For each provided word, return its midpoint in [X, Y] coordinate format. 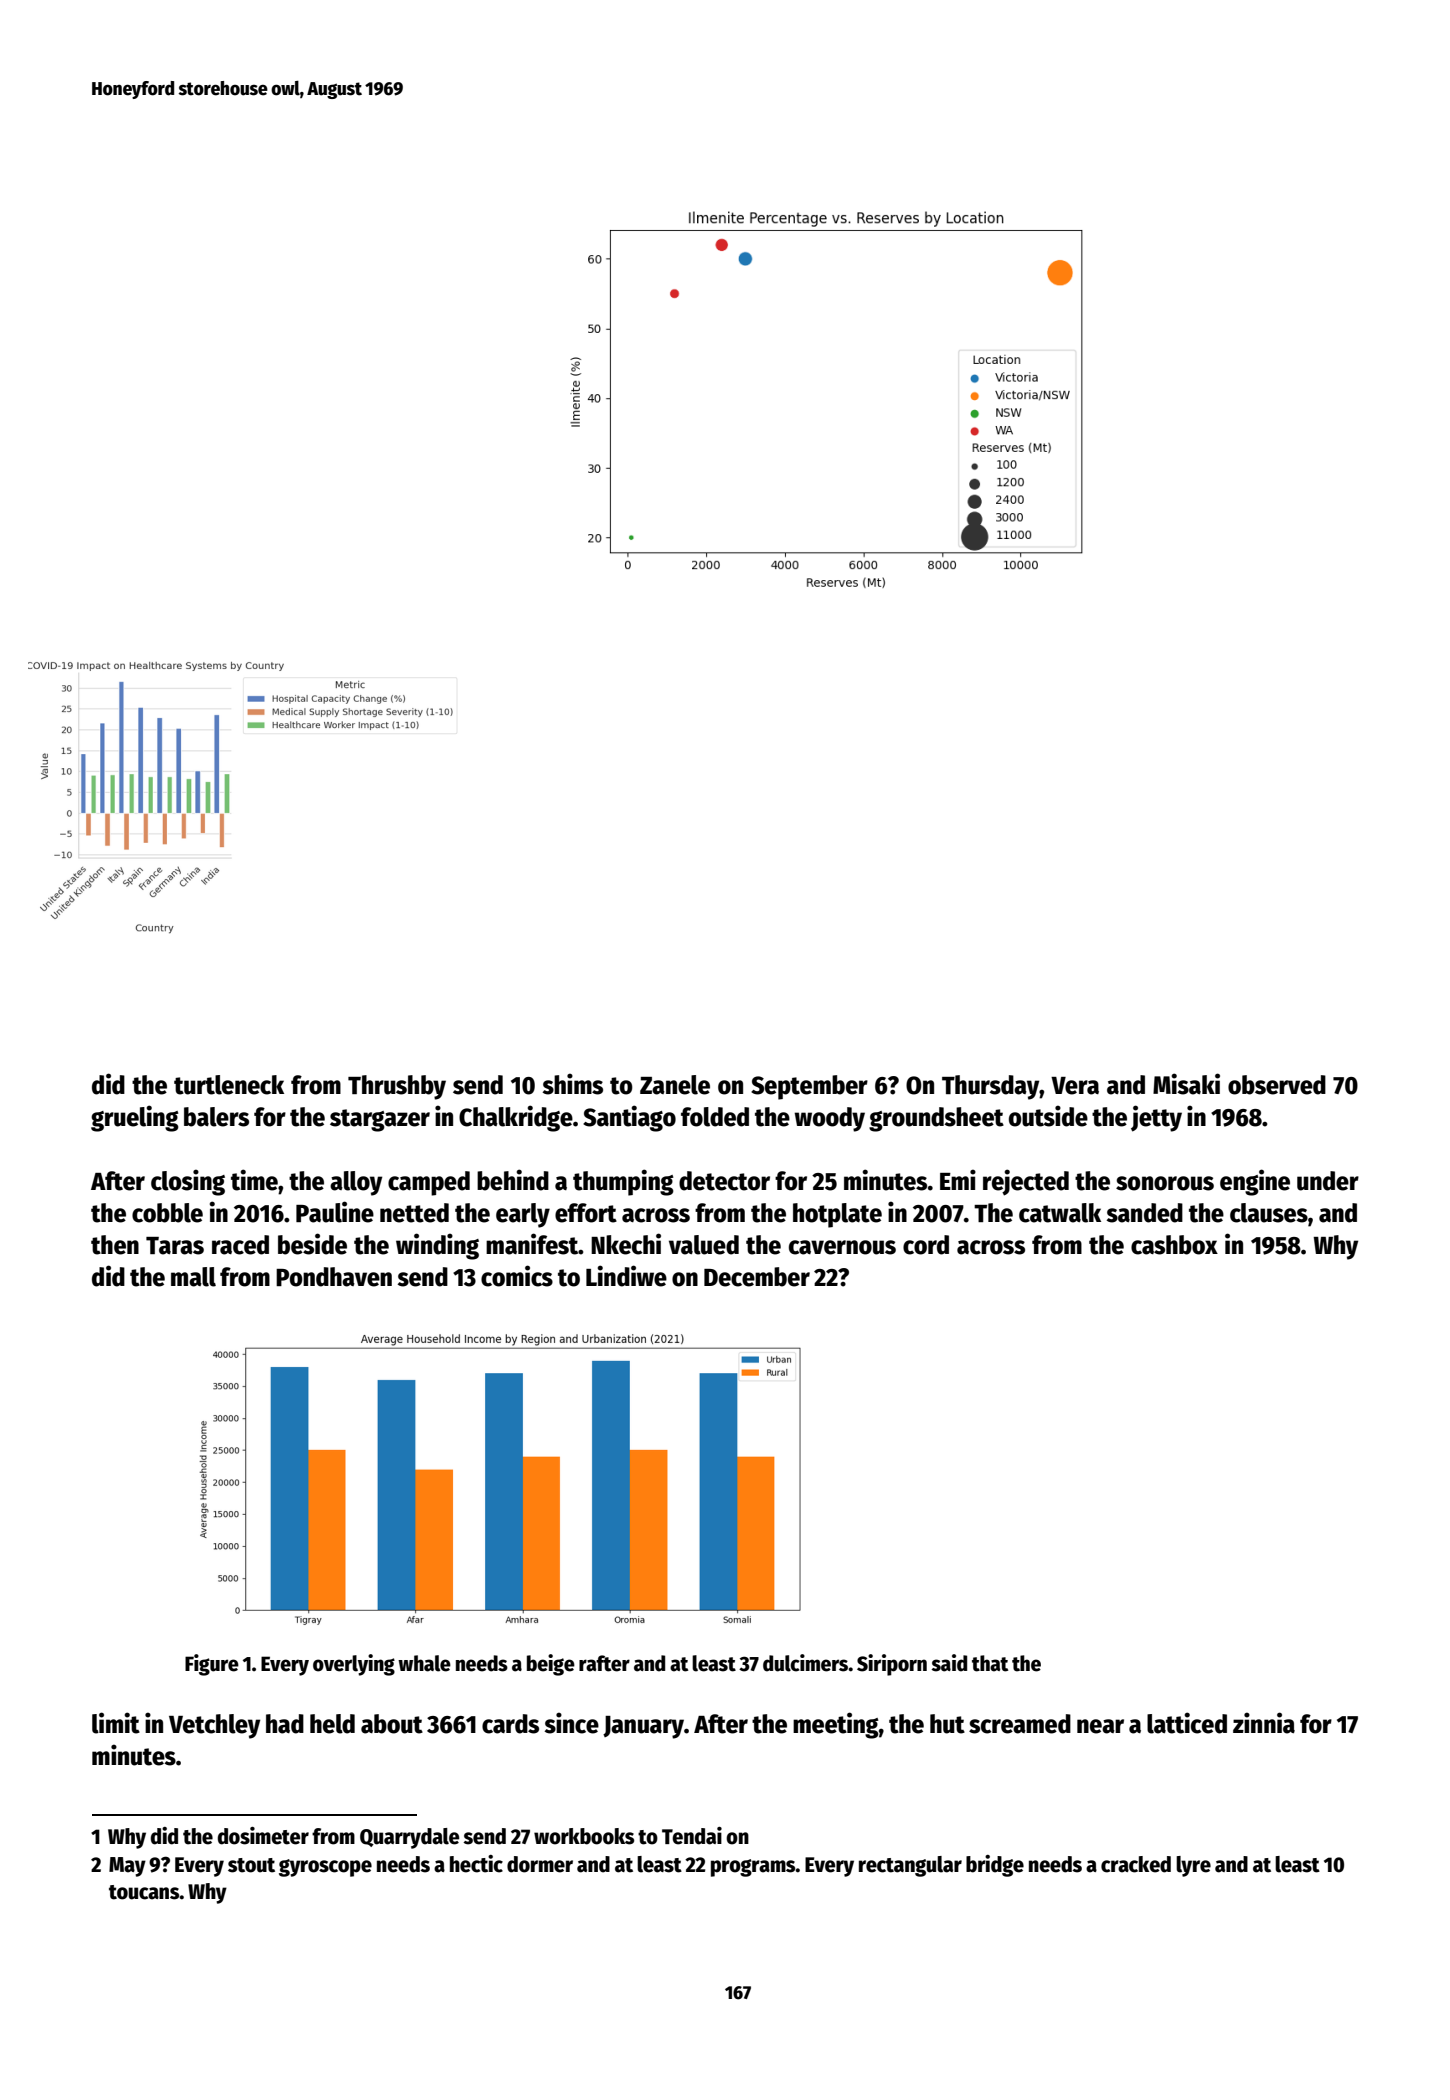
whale [424, 1663]
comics [517, 1276]
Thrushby [397, 1087]
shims [572, 1084]
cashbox [1174, 1245]
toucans [144, 1892]
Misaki [1186, 1084]
